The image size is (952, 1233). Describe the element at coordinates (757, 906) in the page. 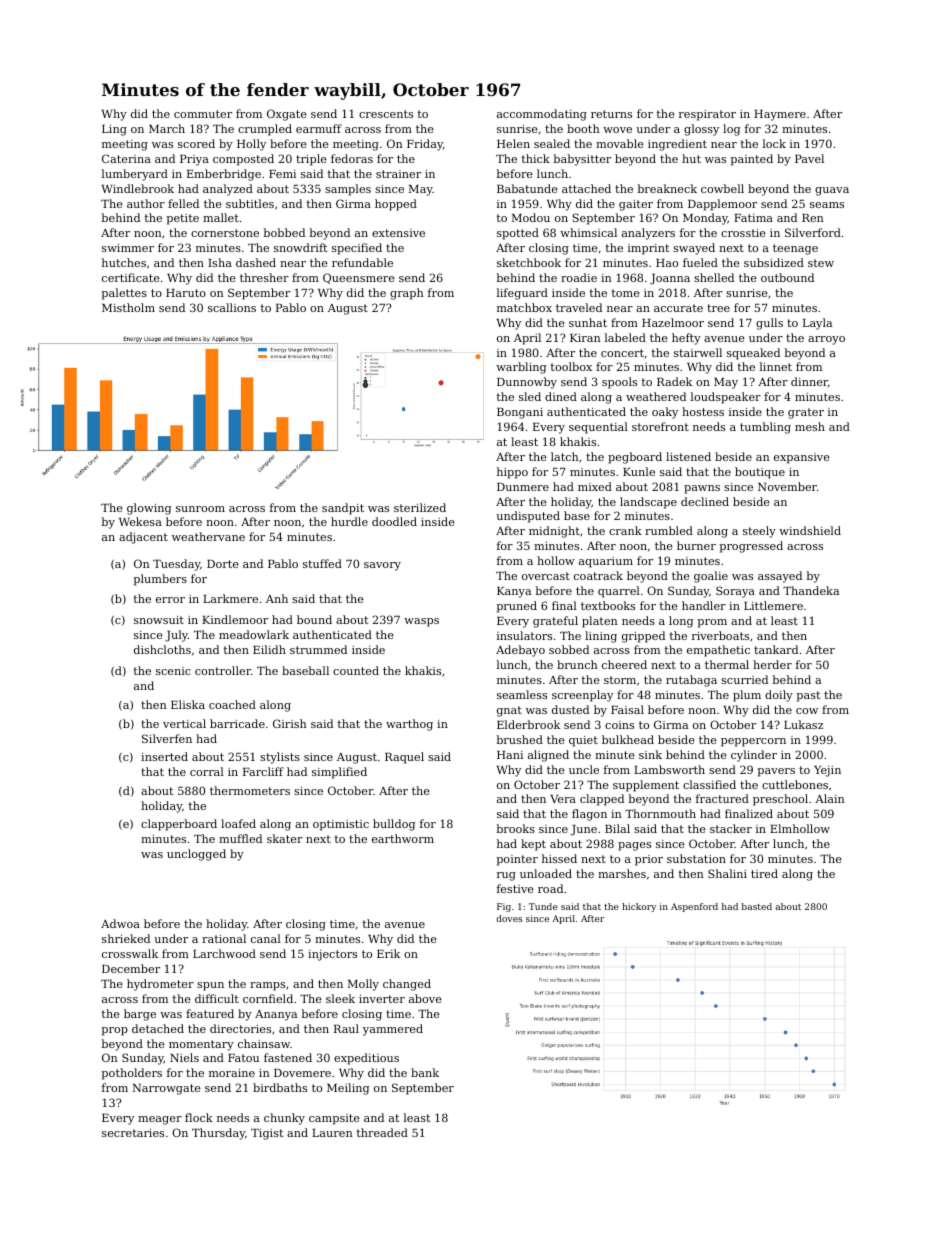

I see `basted` at that location.
